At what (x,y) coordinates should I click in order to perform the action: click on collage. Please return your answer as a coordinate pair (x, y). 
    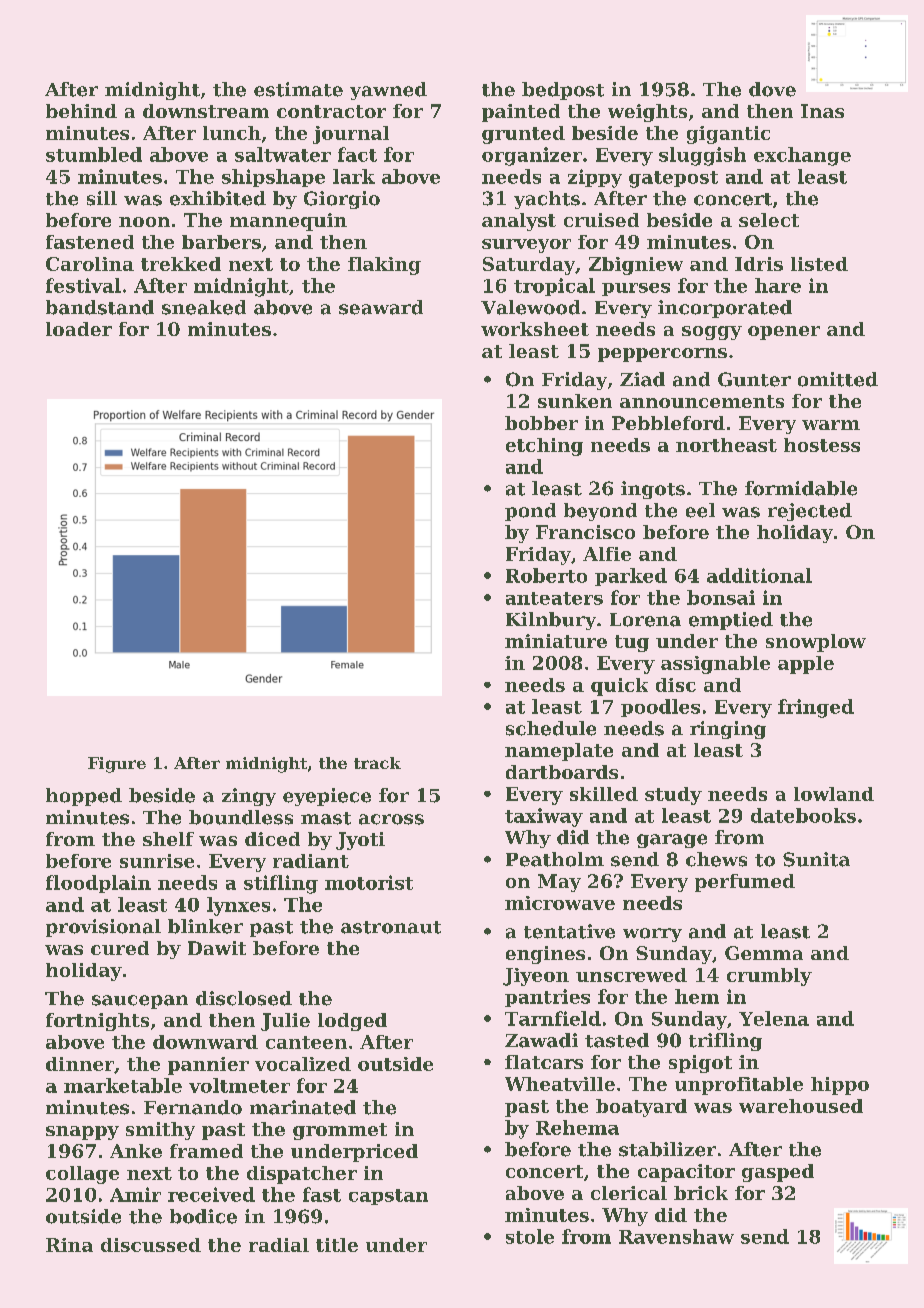
    Looking at the image, I should click on (82, 1175).
